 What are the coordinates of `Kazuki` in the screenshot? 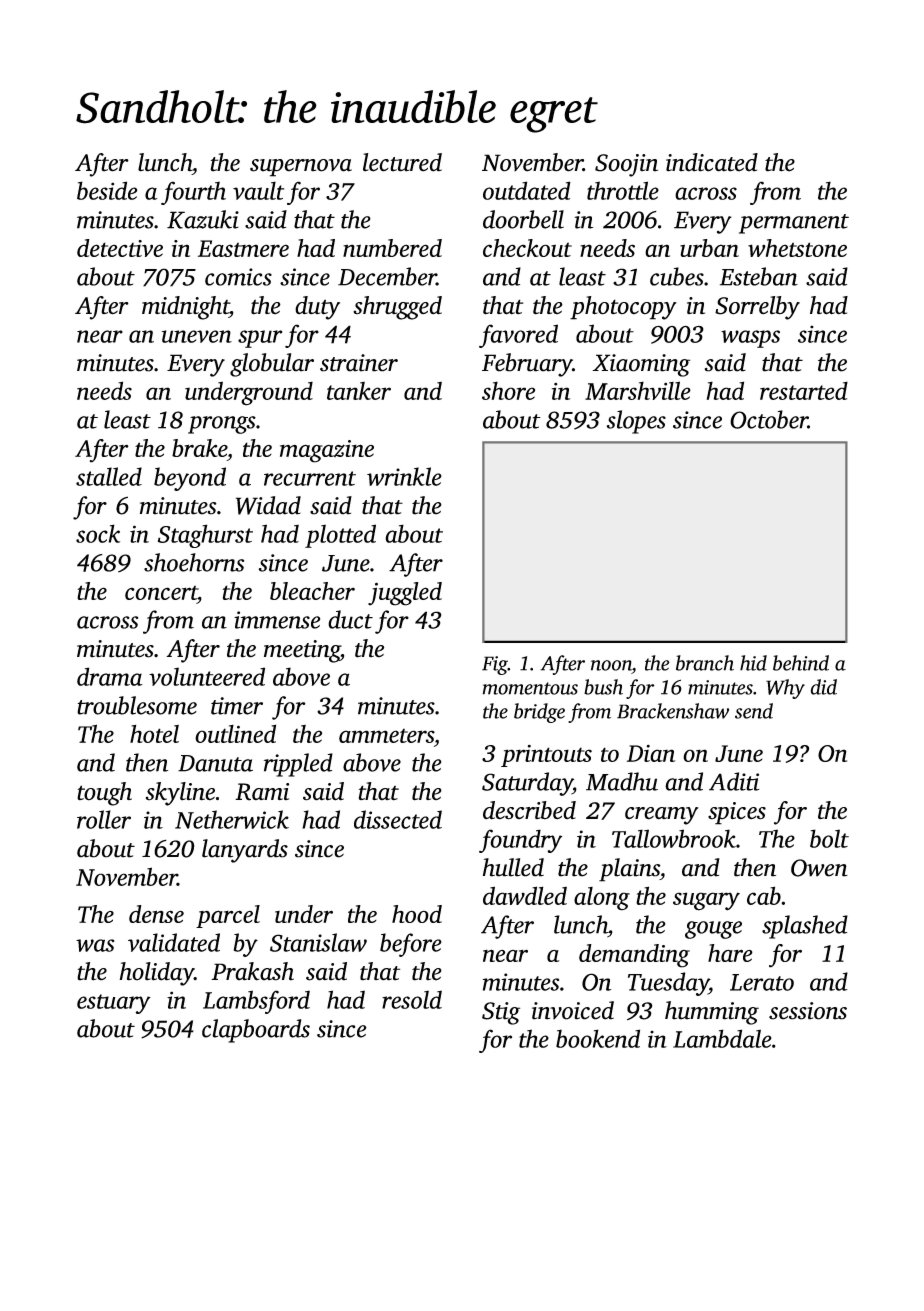 It's located at (203, 219).
